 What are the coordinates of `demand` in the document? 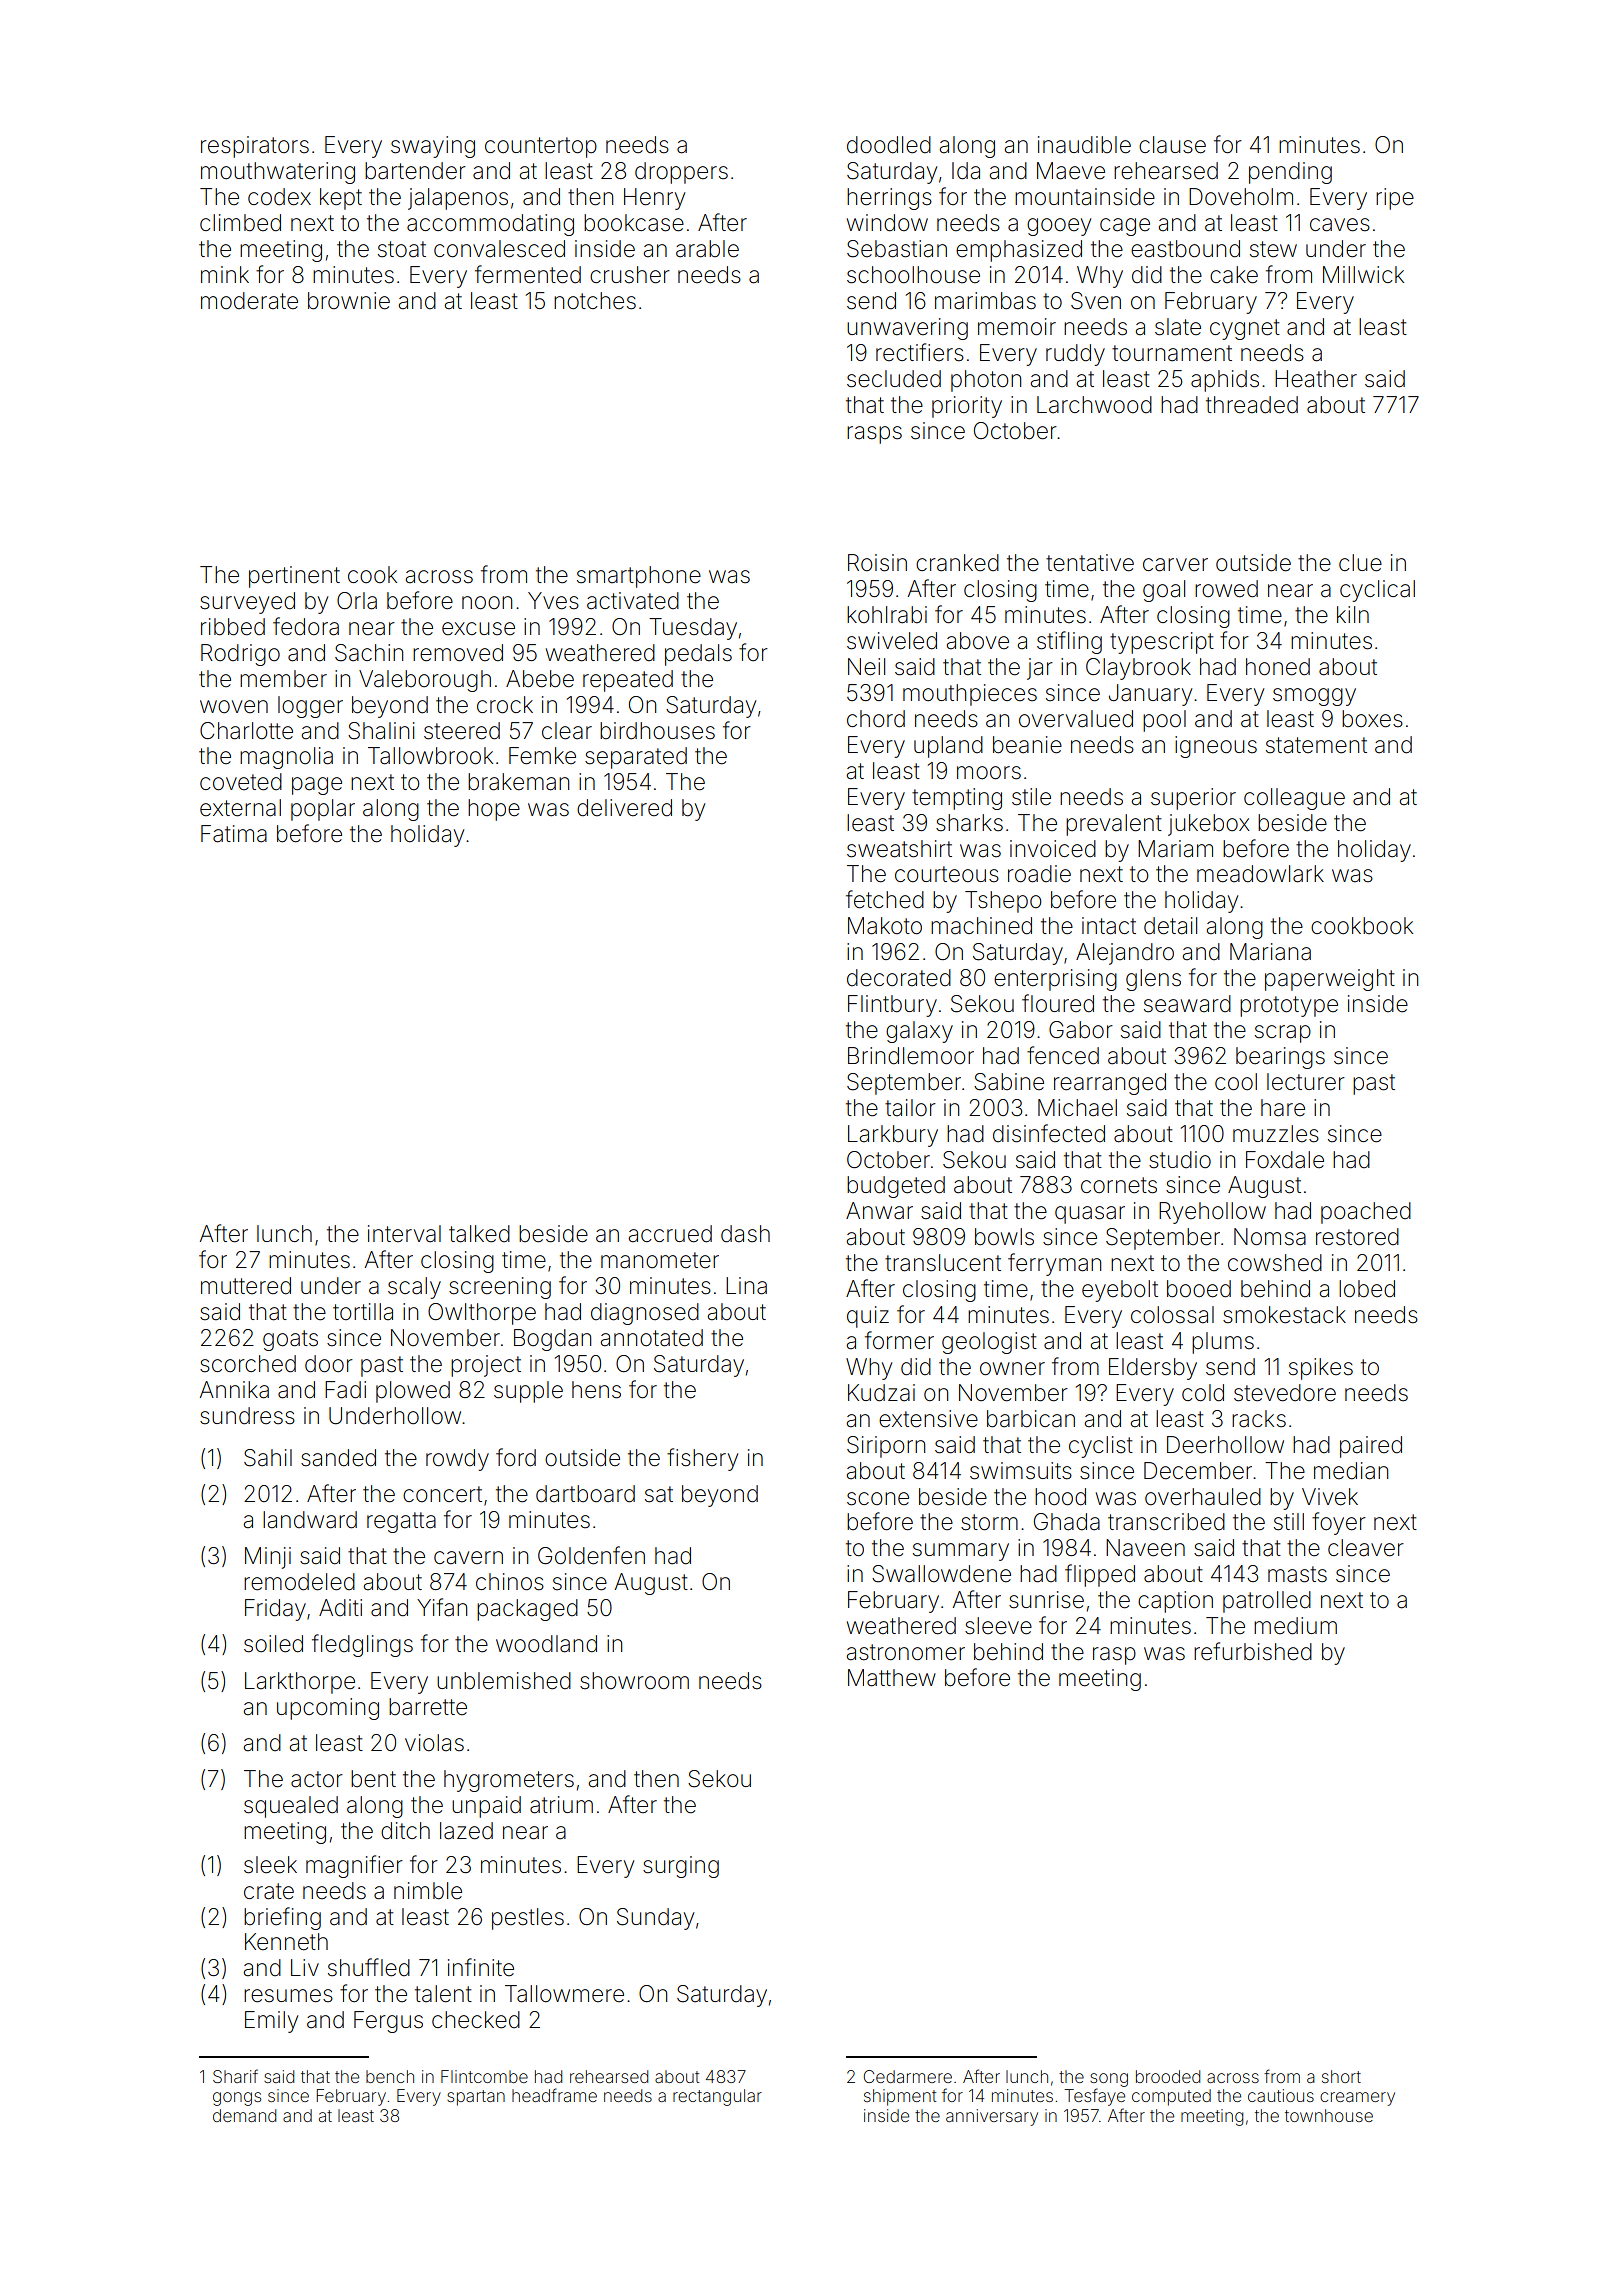 It's located at (244, 2115).
